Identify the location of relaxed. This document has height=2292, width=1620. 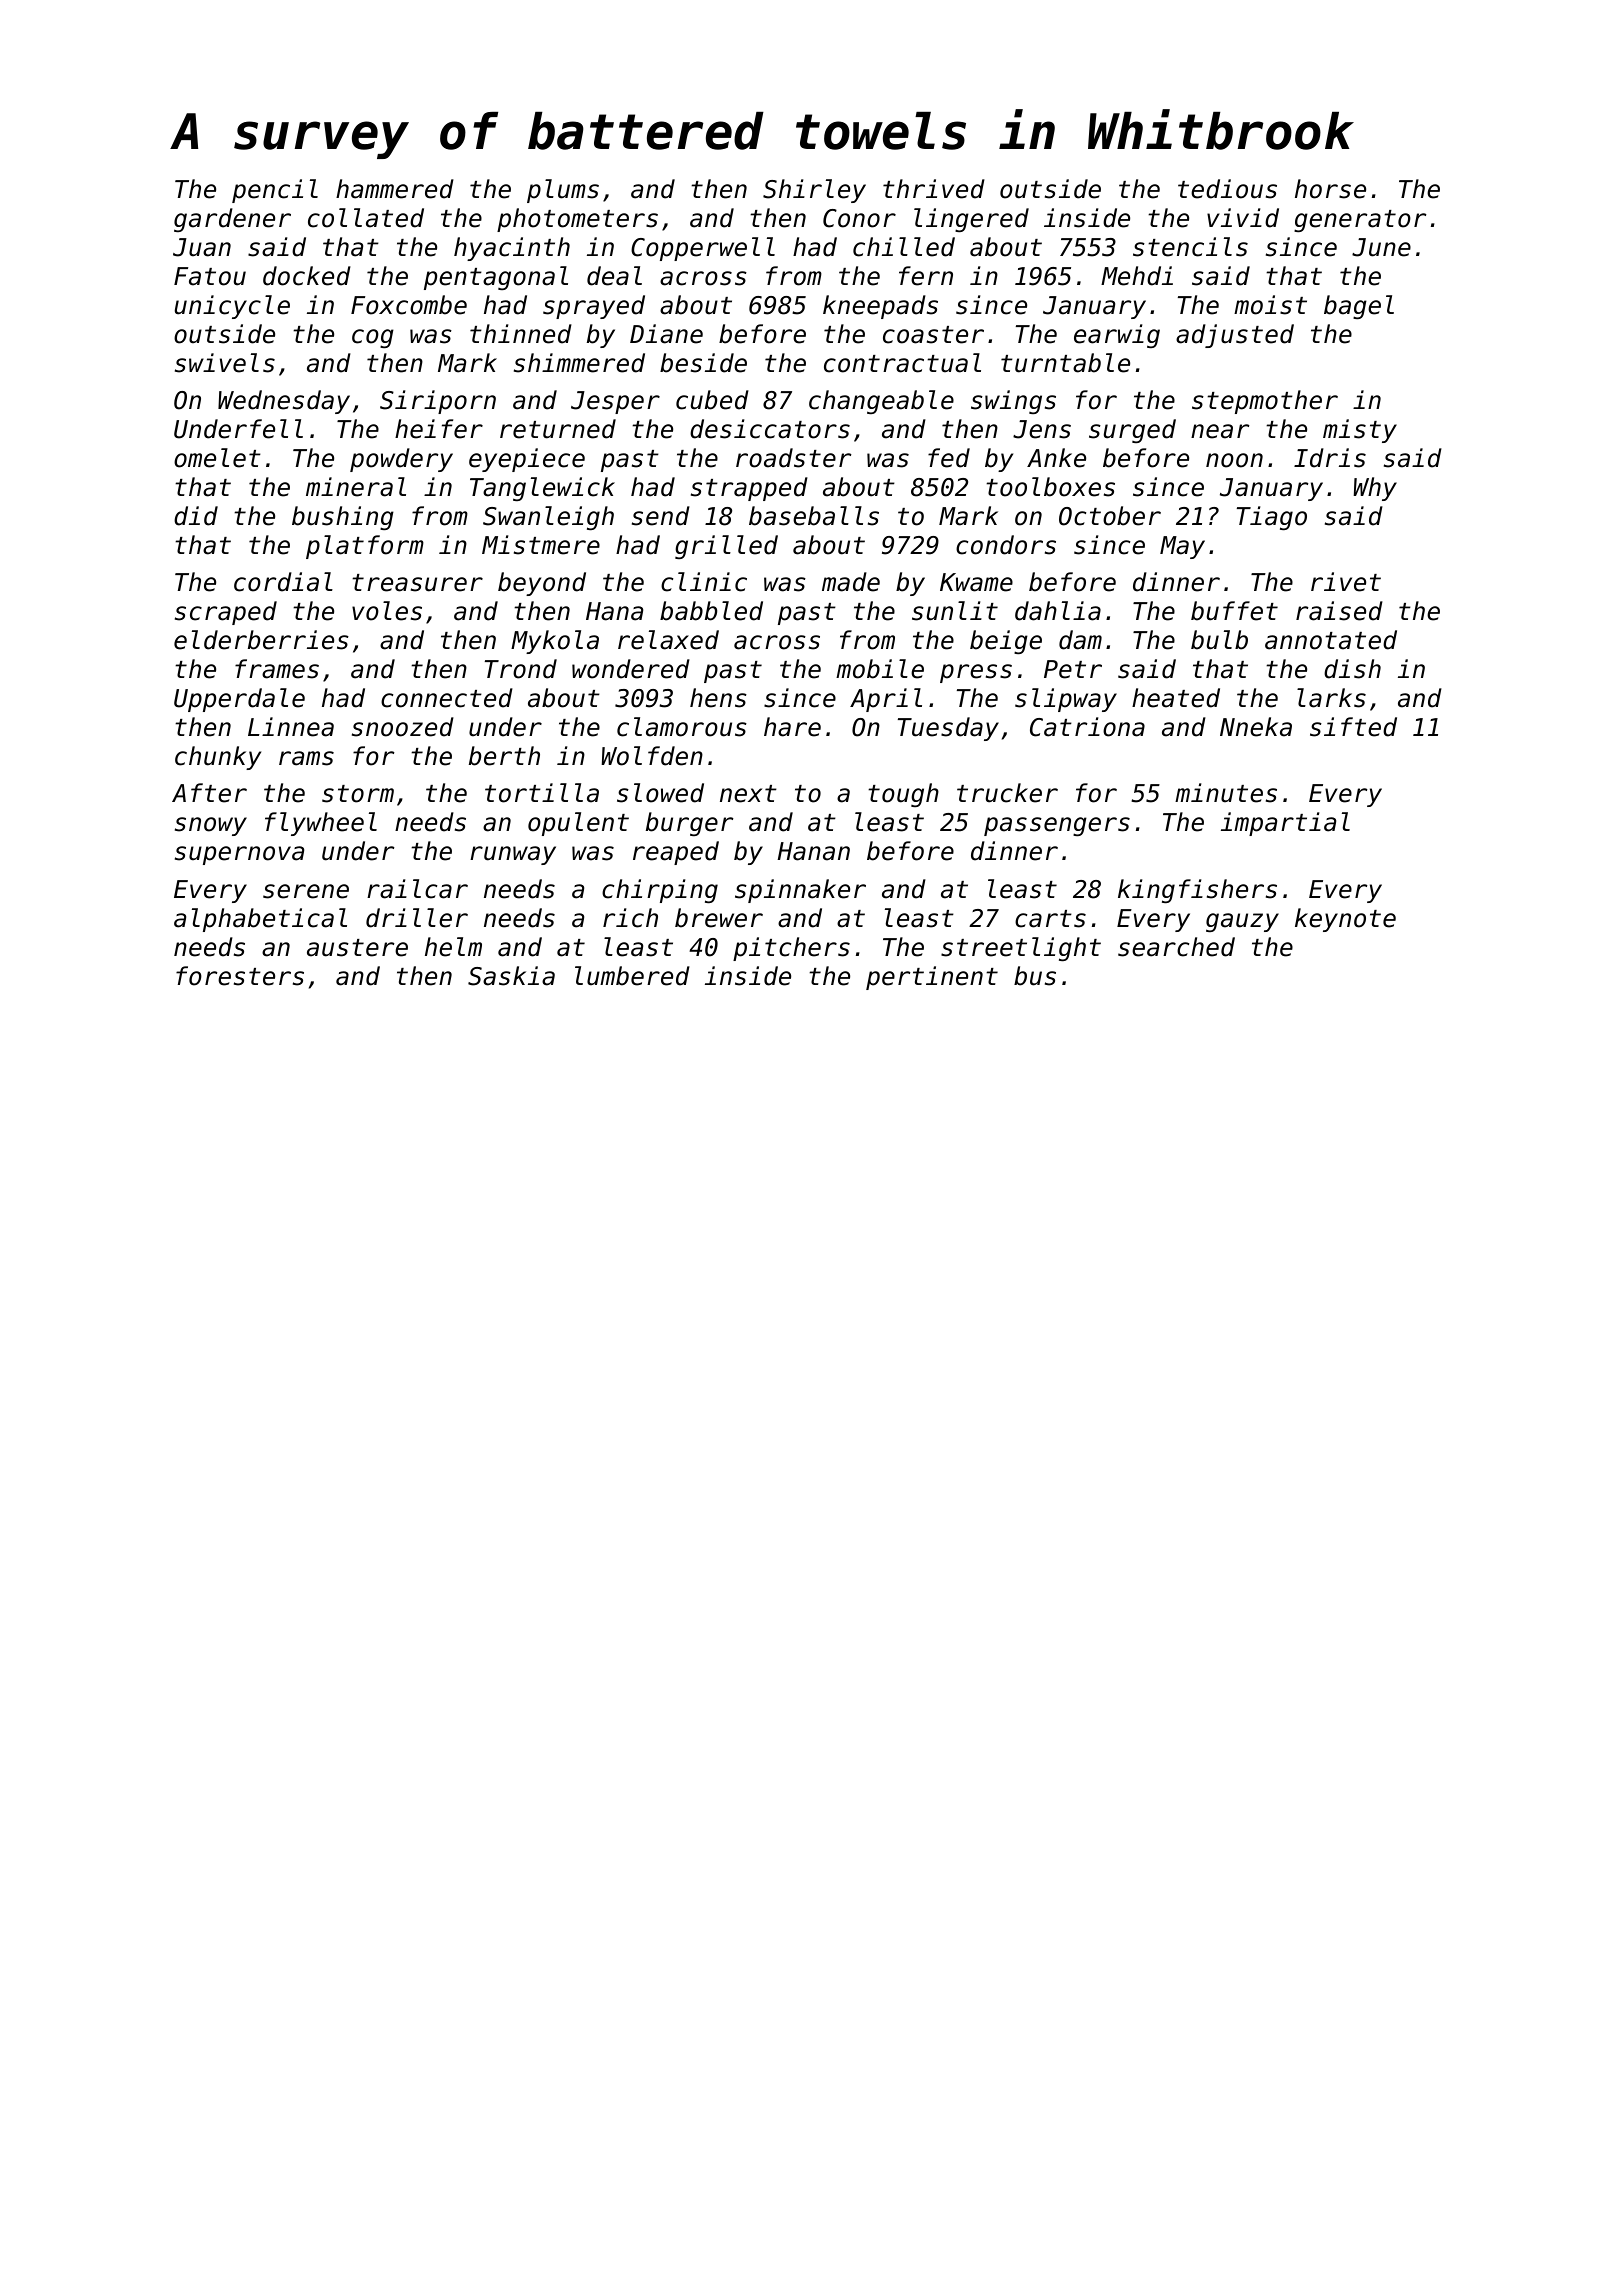
(668, 640).
